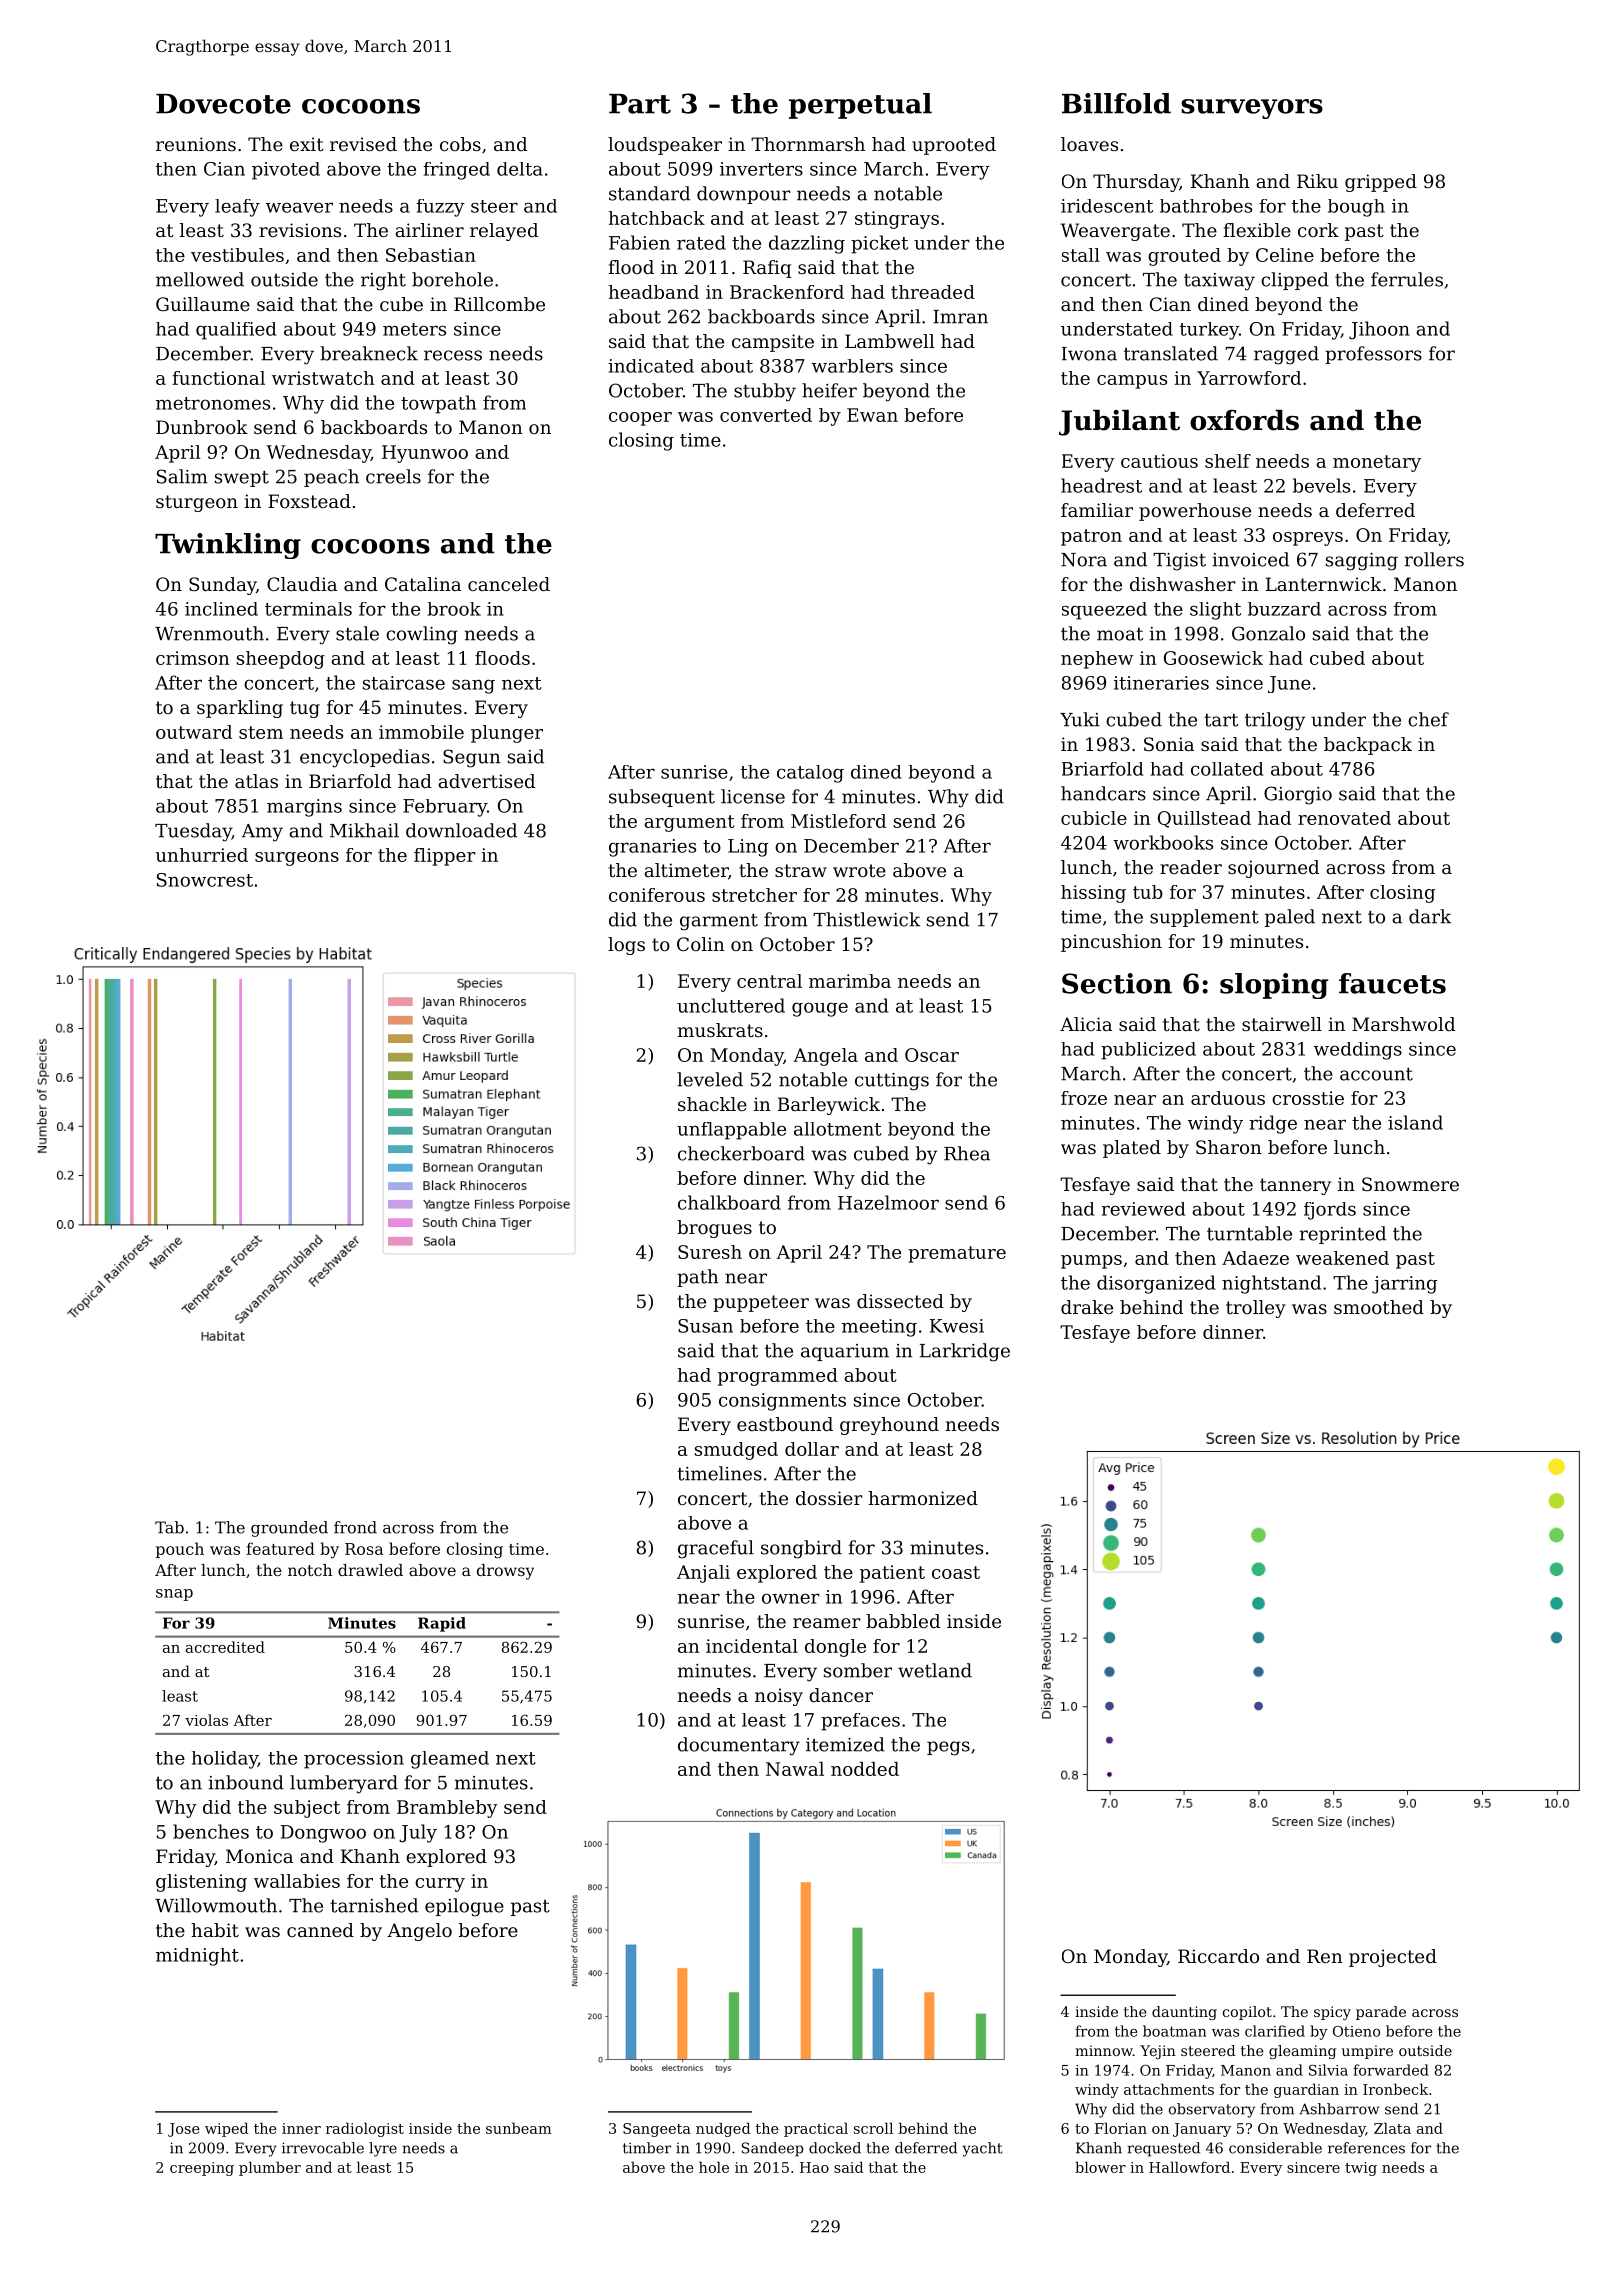 This screenshot has height=2292, width=1620. I want to click on midnight, so click(197, 1957).
